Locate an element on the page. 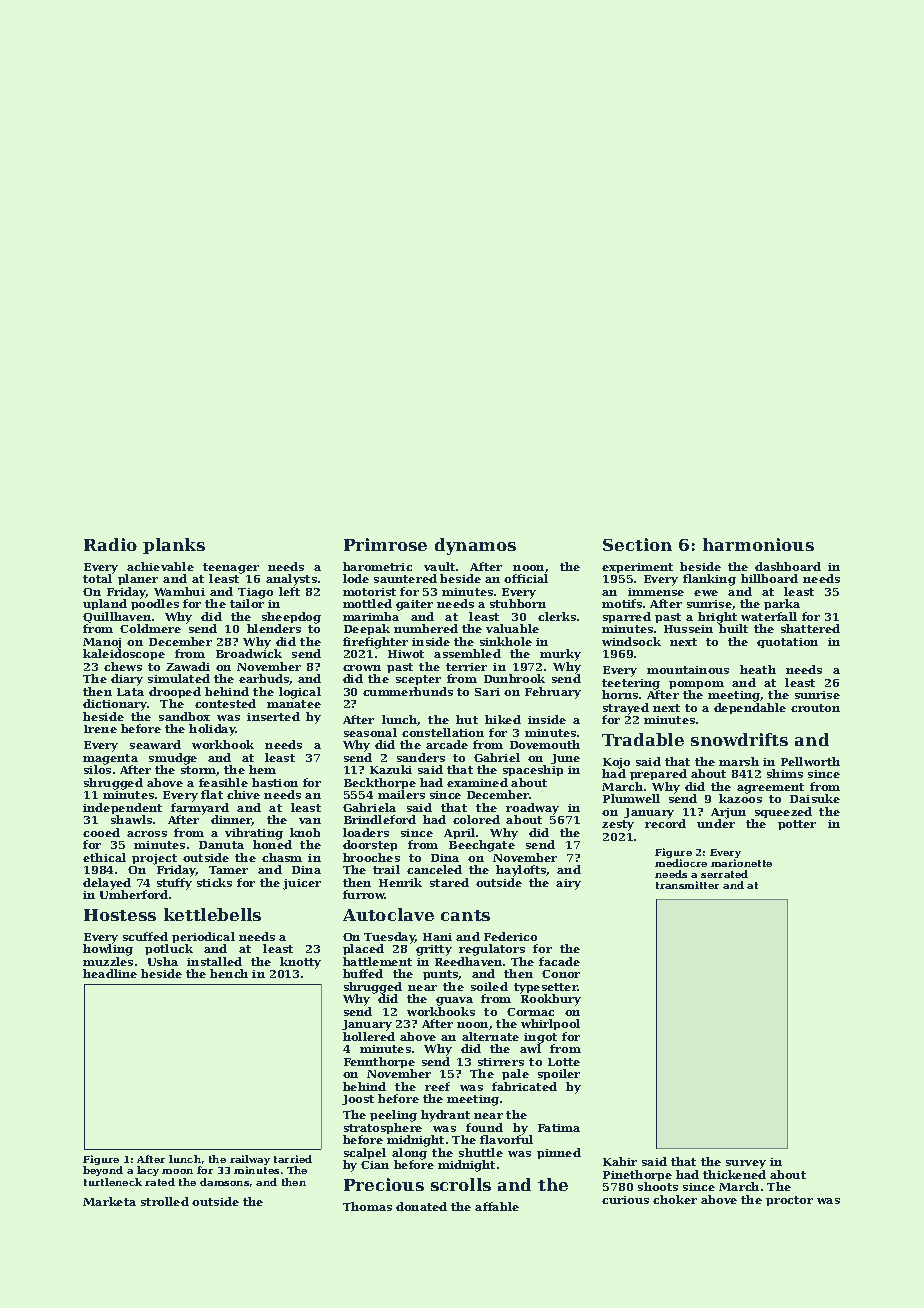 The width and height of the document is (924, 1308). potter is located at coordinates (797, 825).
